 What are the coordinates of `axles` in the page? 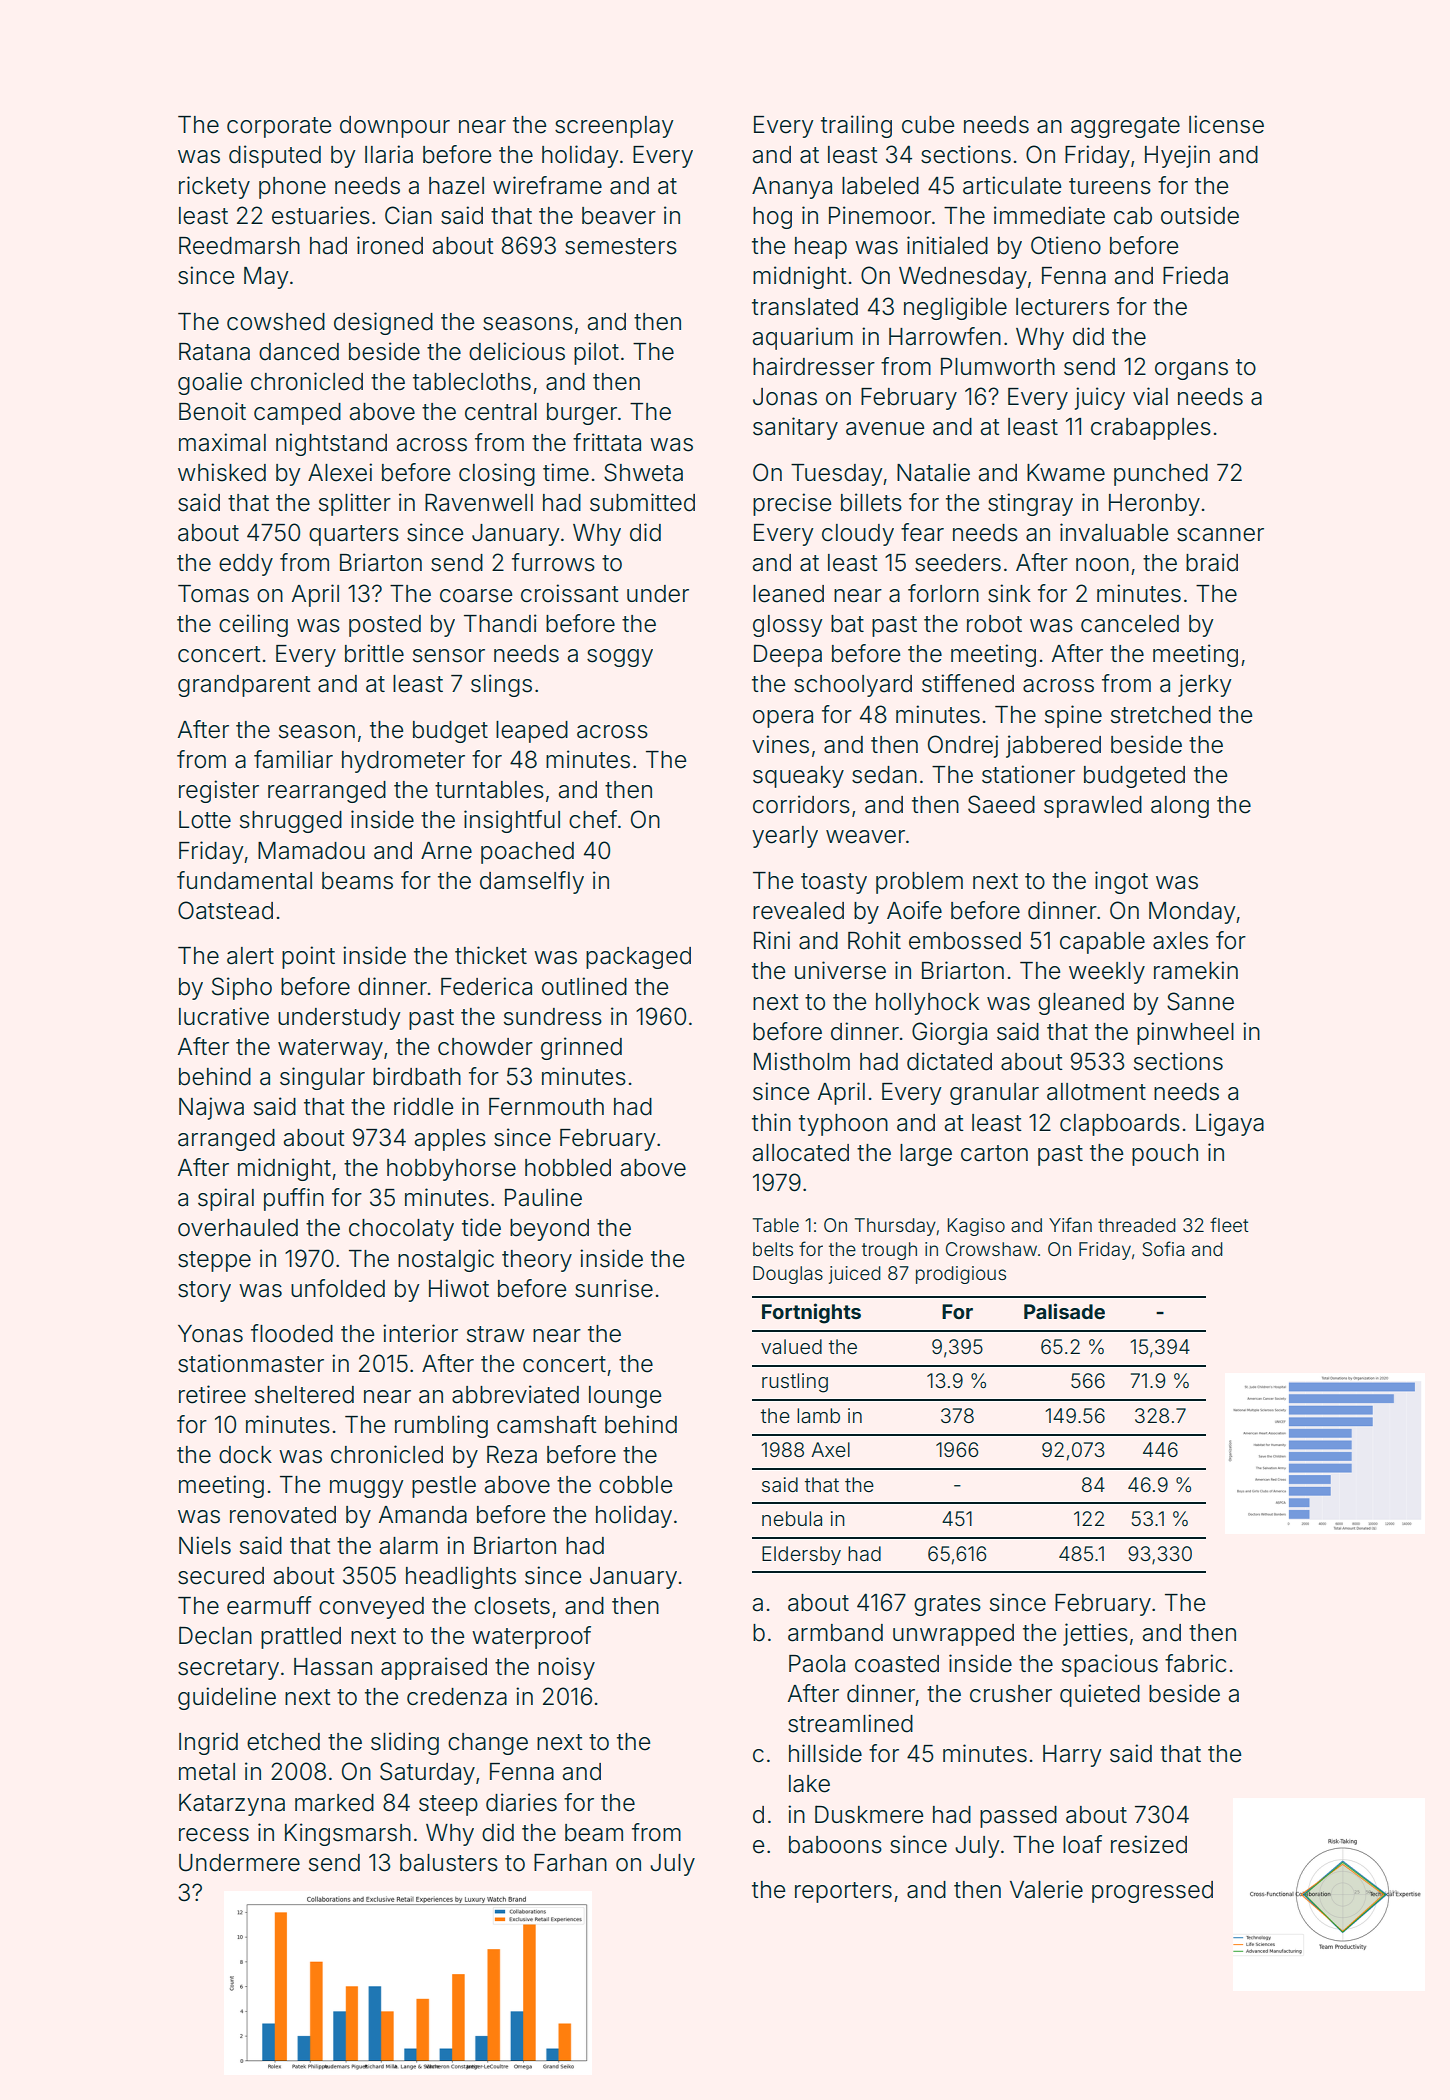 It's located at (1180, 941).
